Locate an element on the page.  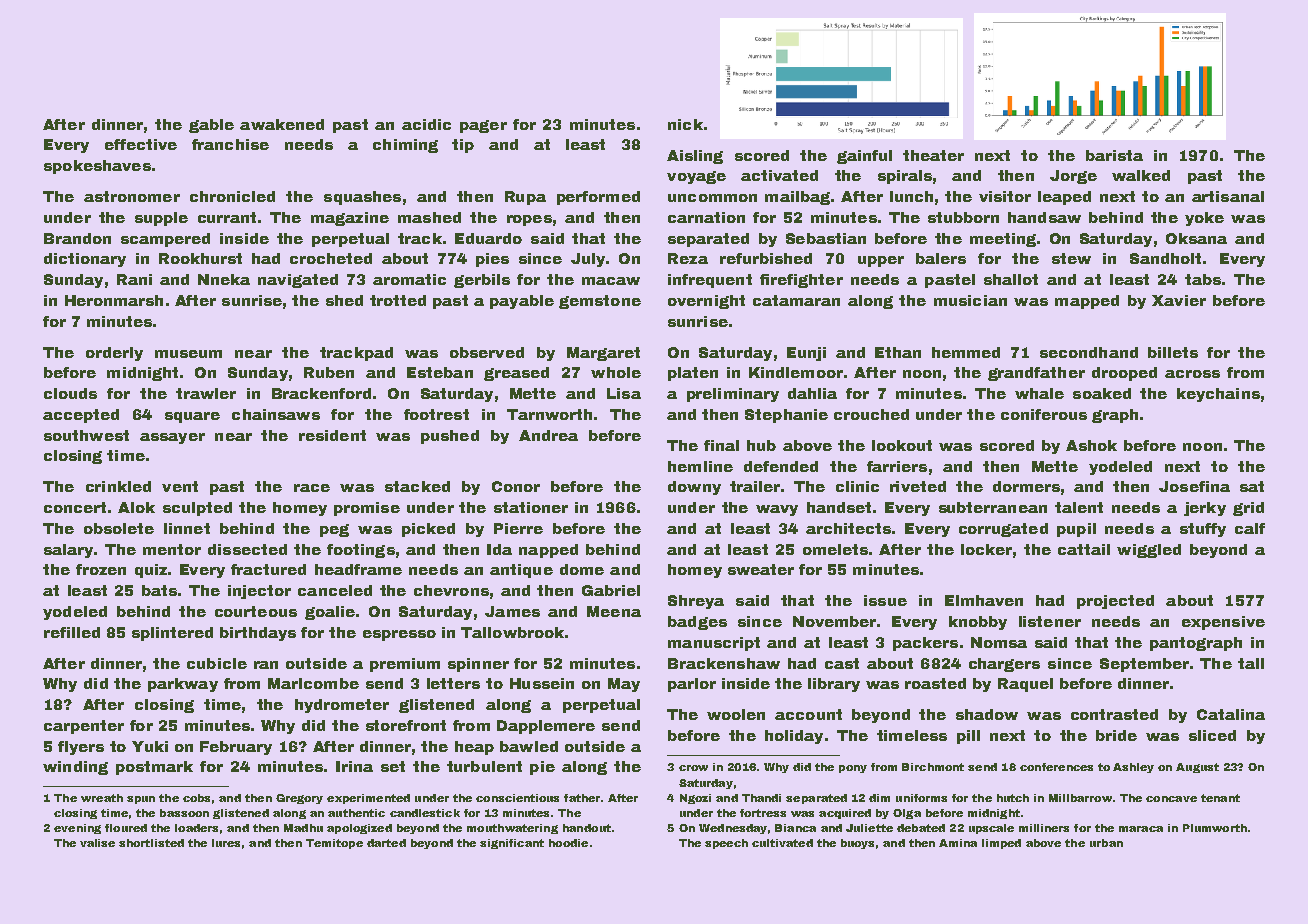
concert is located at coordinates (75, 507).
